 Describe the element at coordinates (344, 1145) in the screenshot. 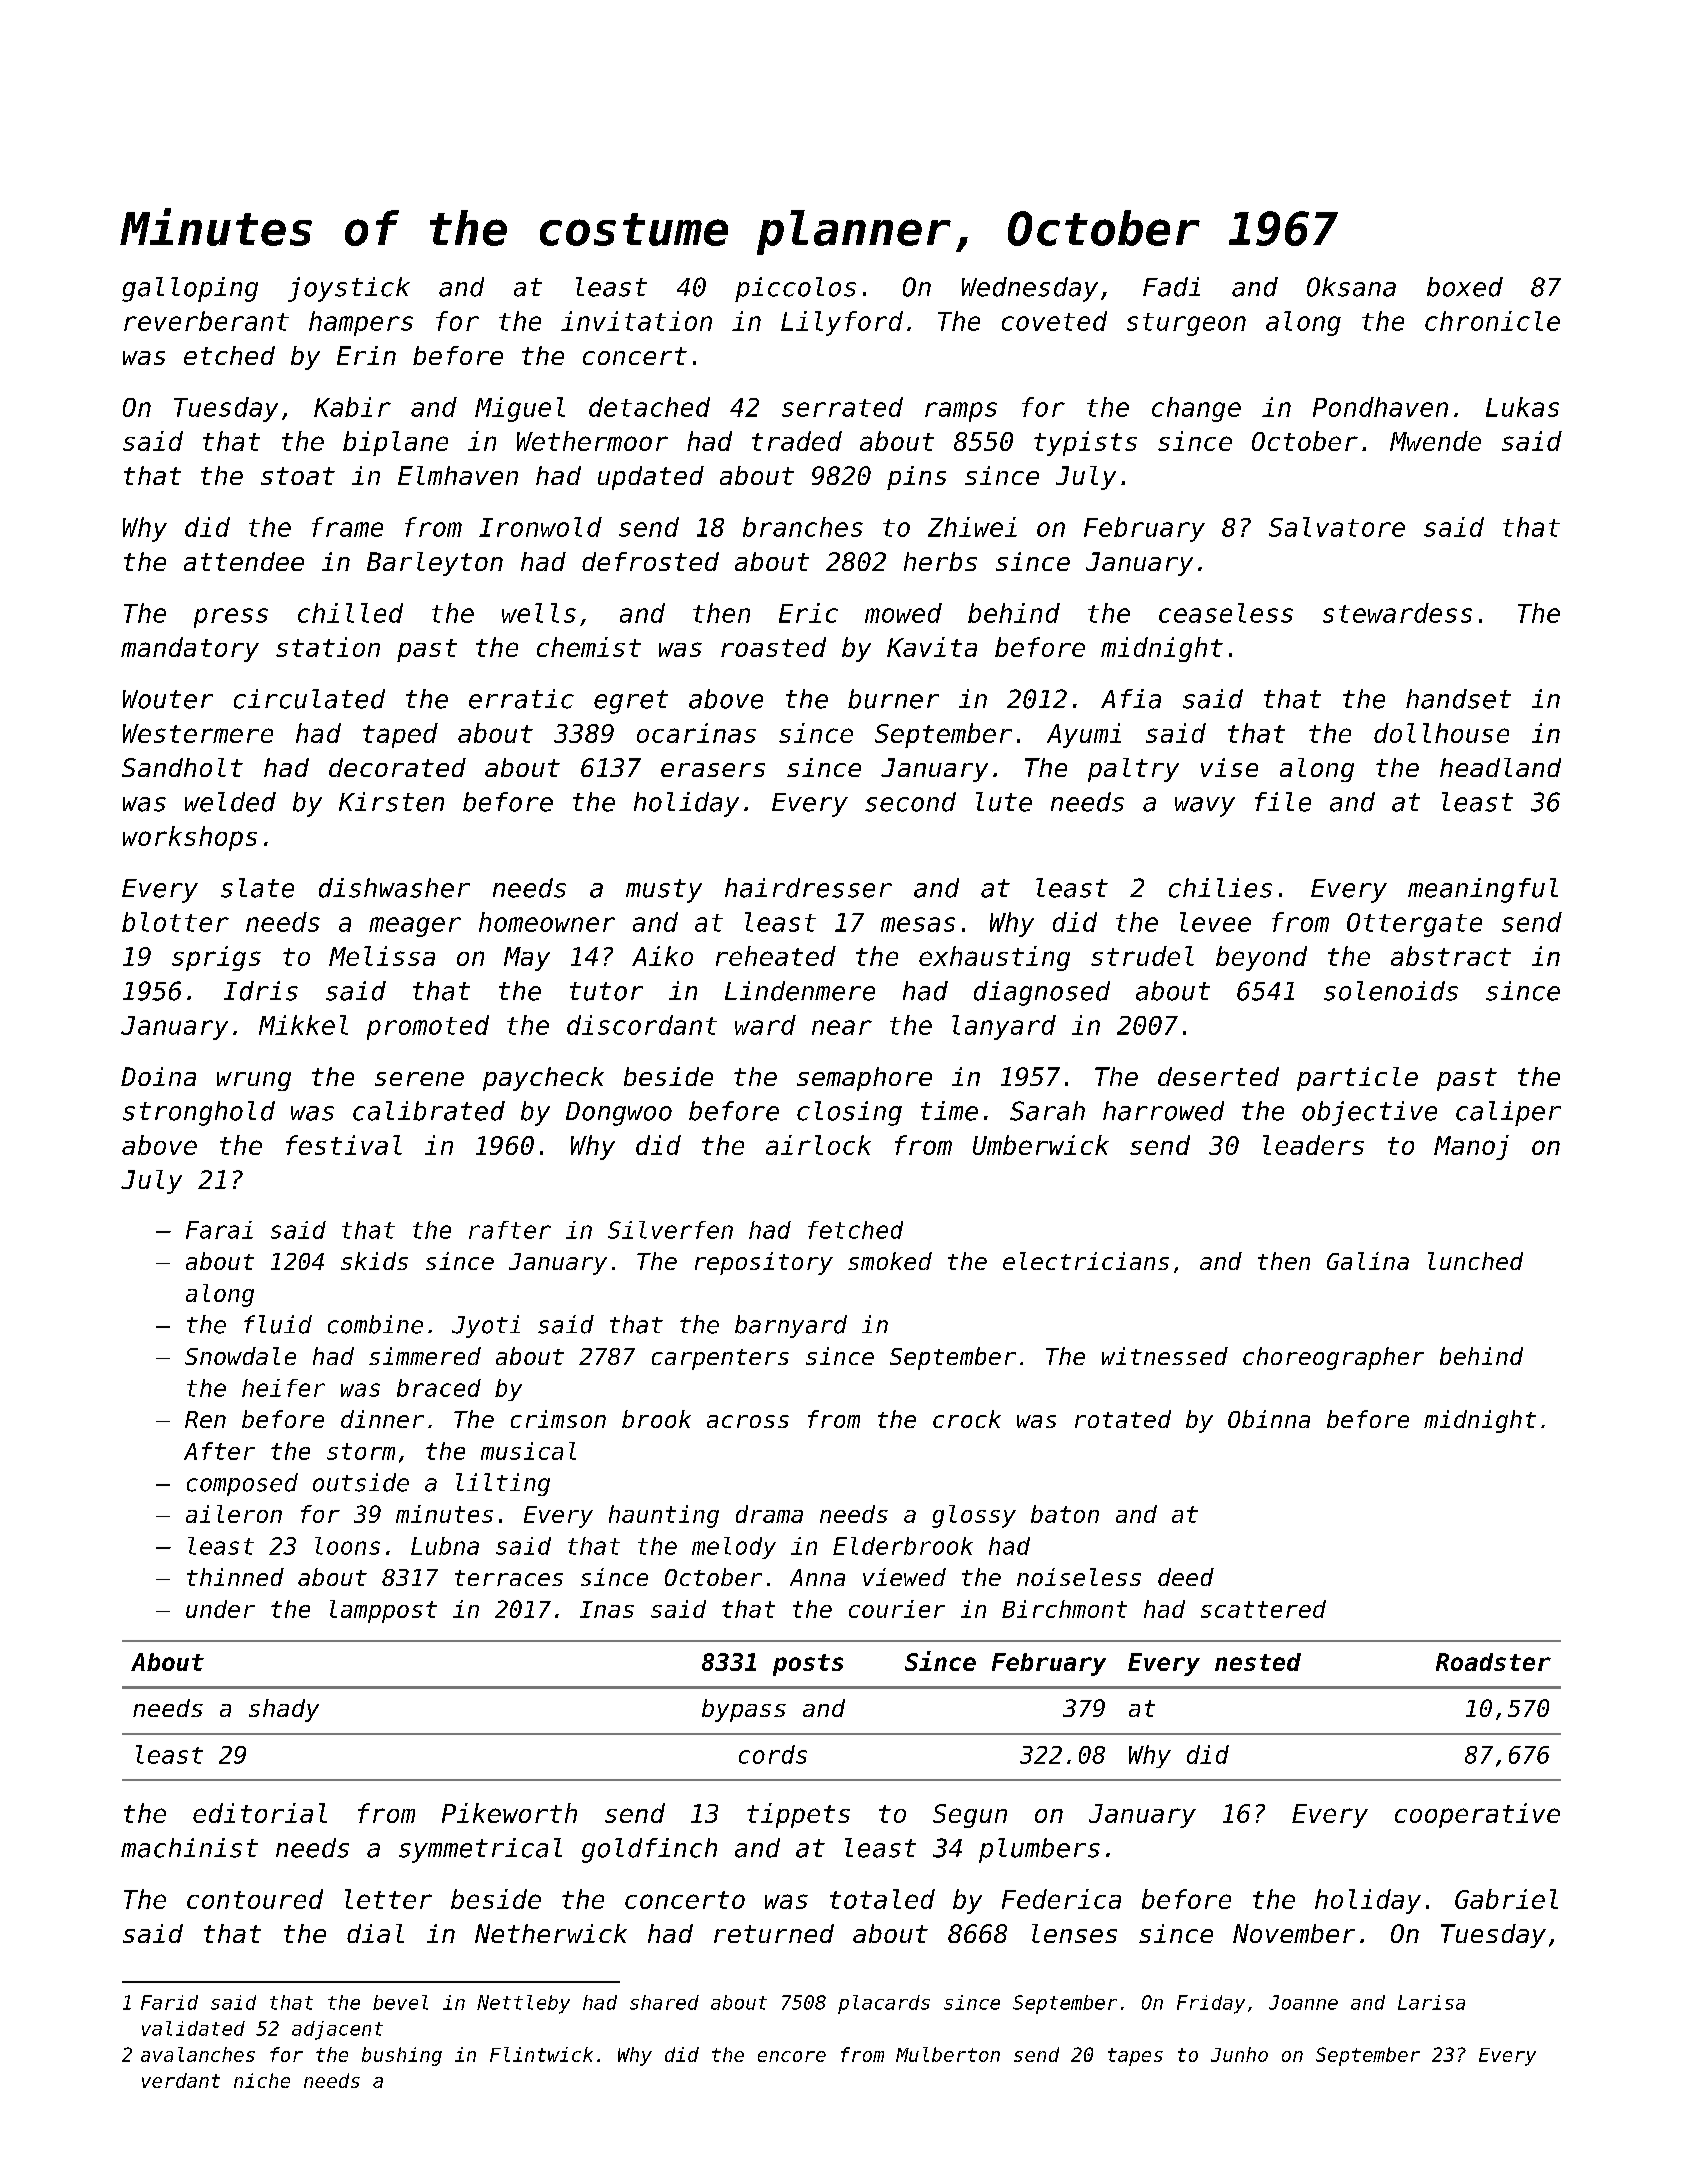

I see `festival` at that location.
